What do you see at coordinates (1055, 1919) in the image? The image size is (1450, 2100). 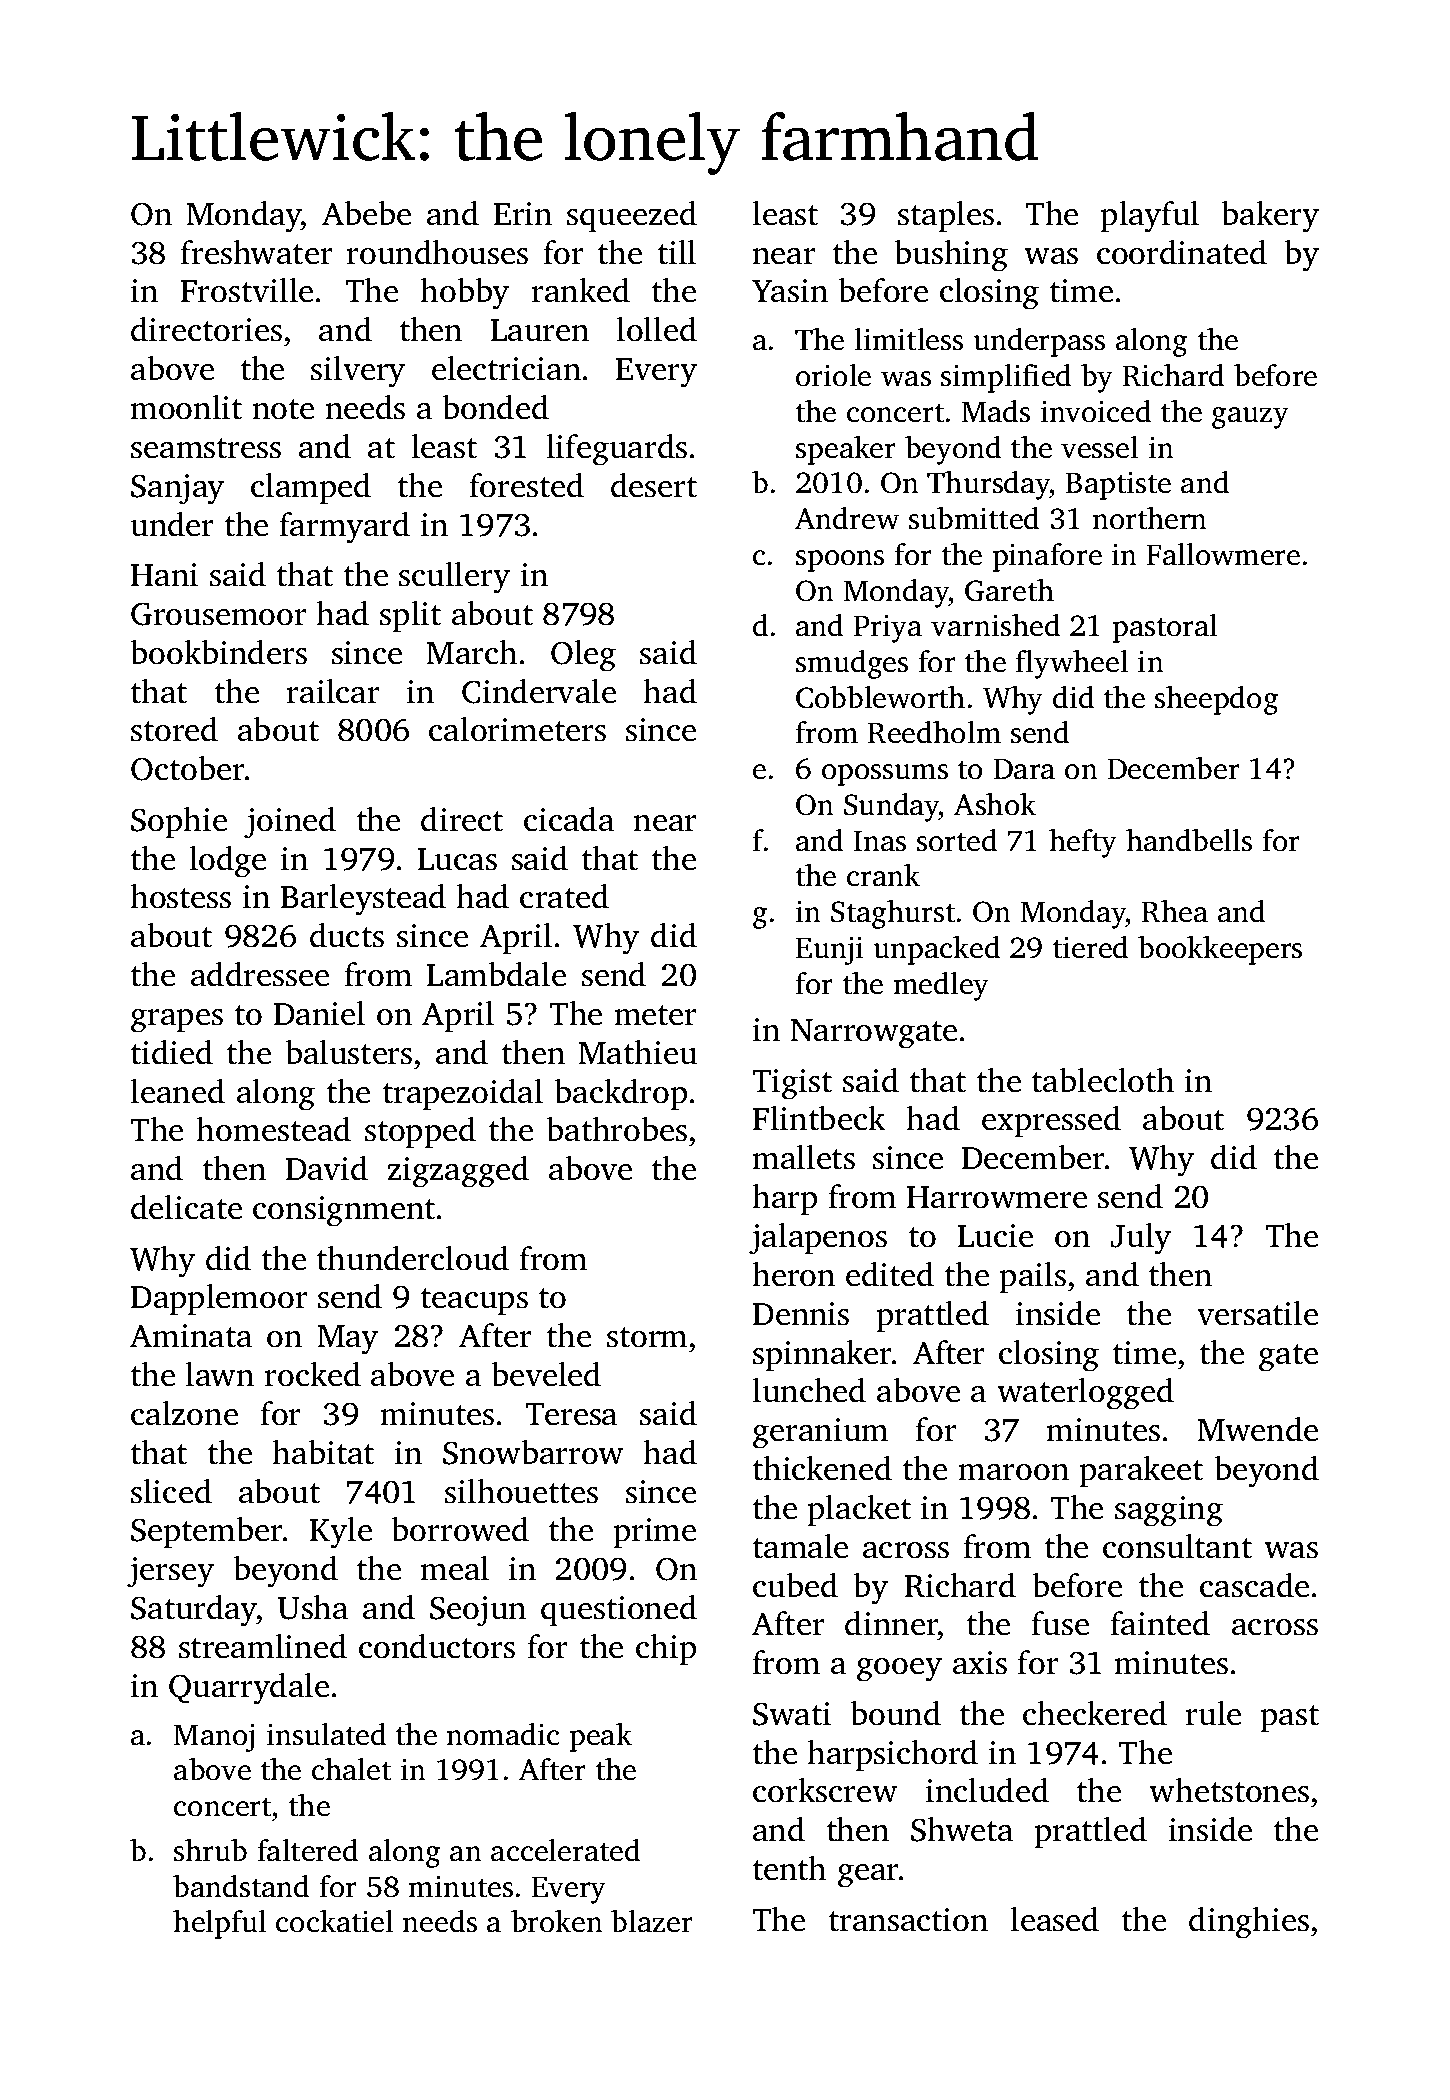 I see `leased` at bounding box center [1055, 1919].
